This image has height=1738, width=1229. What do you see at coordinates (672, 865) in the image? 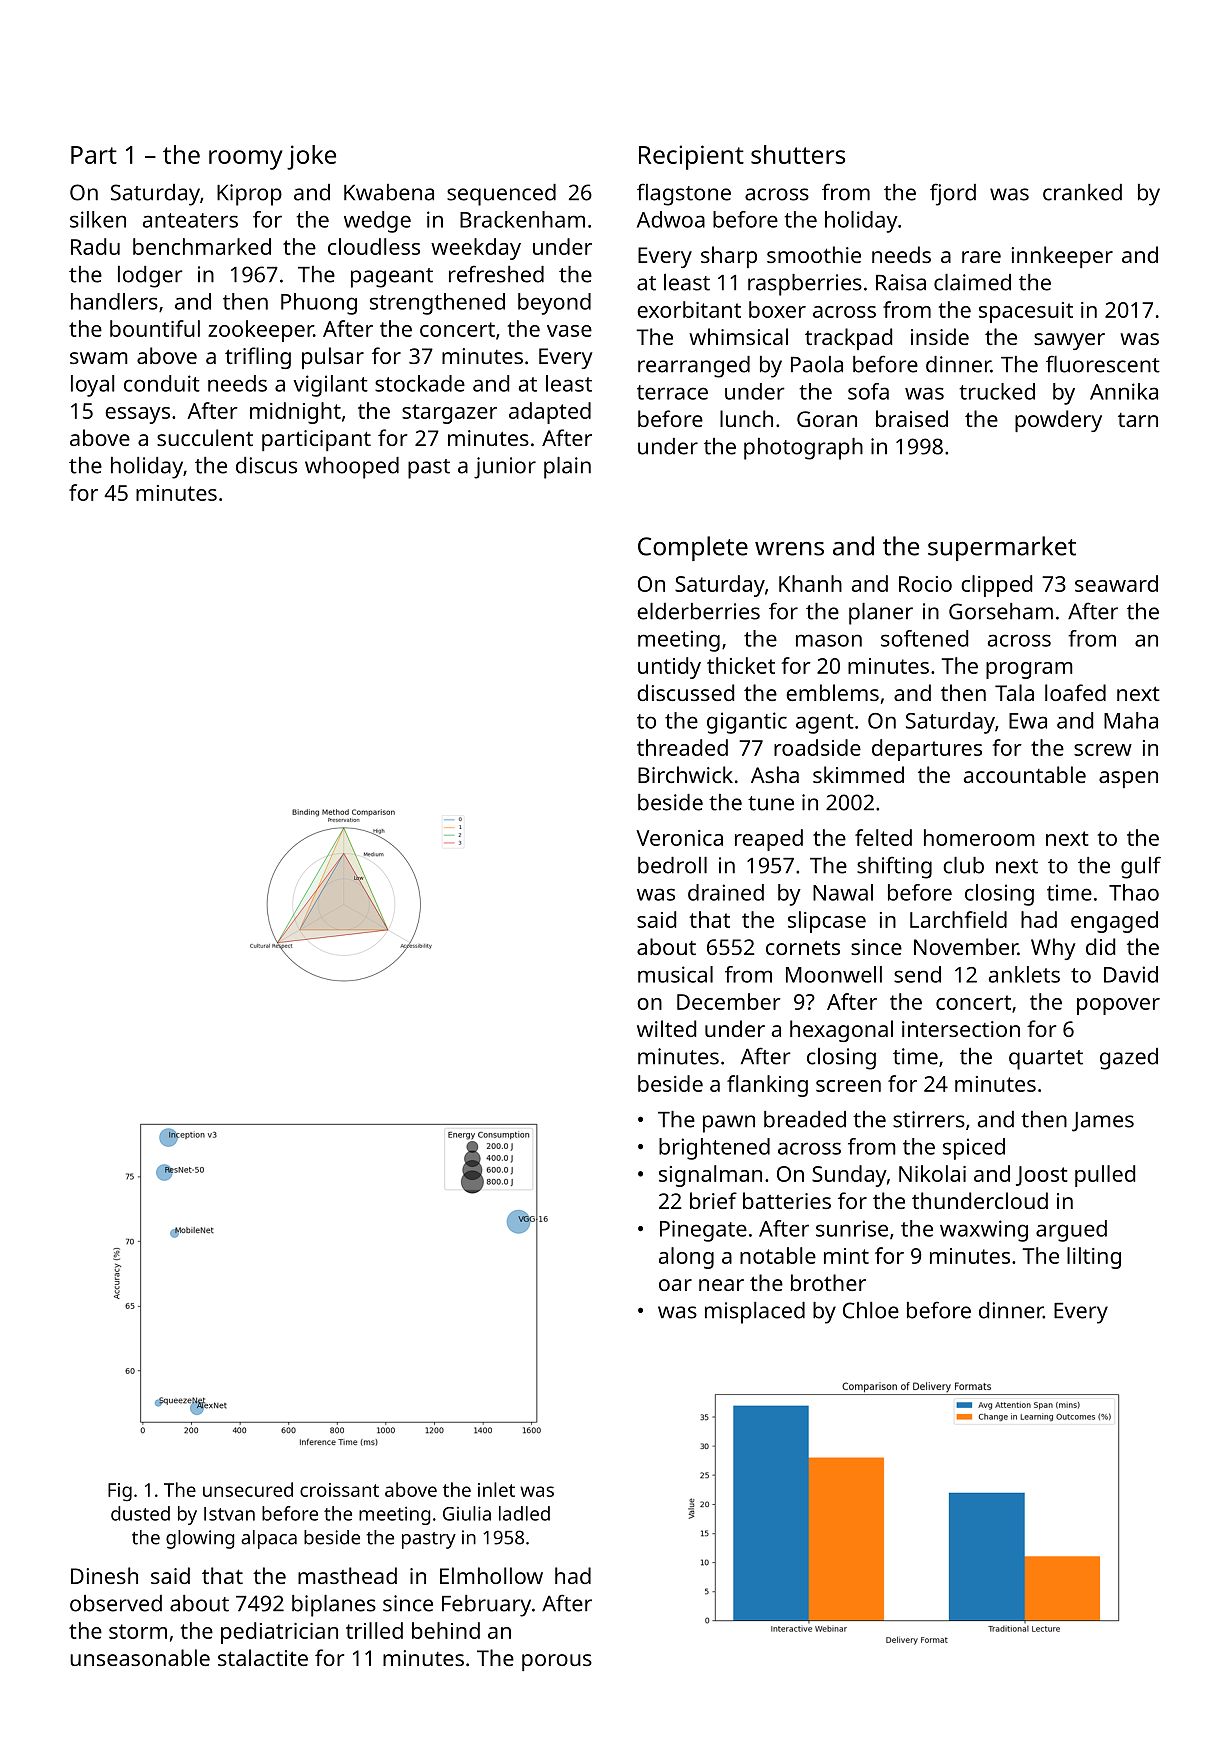
I see `bedroll` at bounding box center [672, 865].
